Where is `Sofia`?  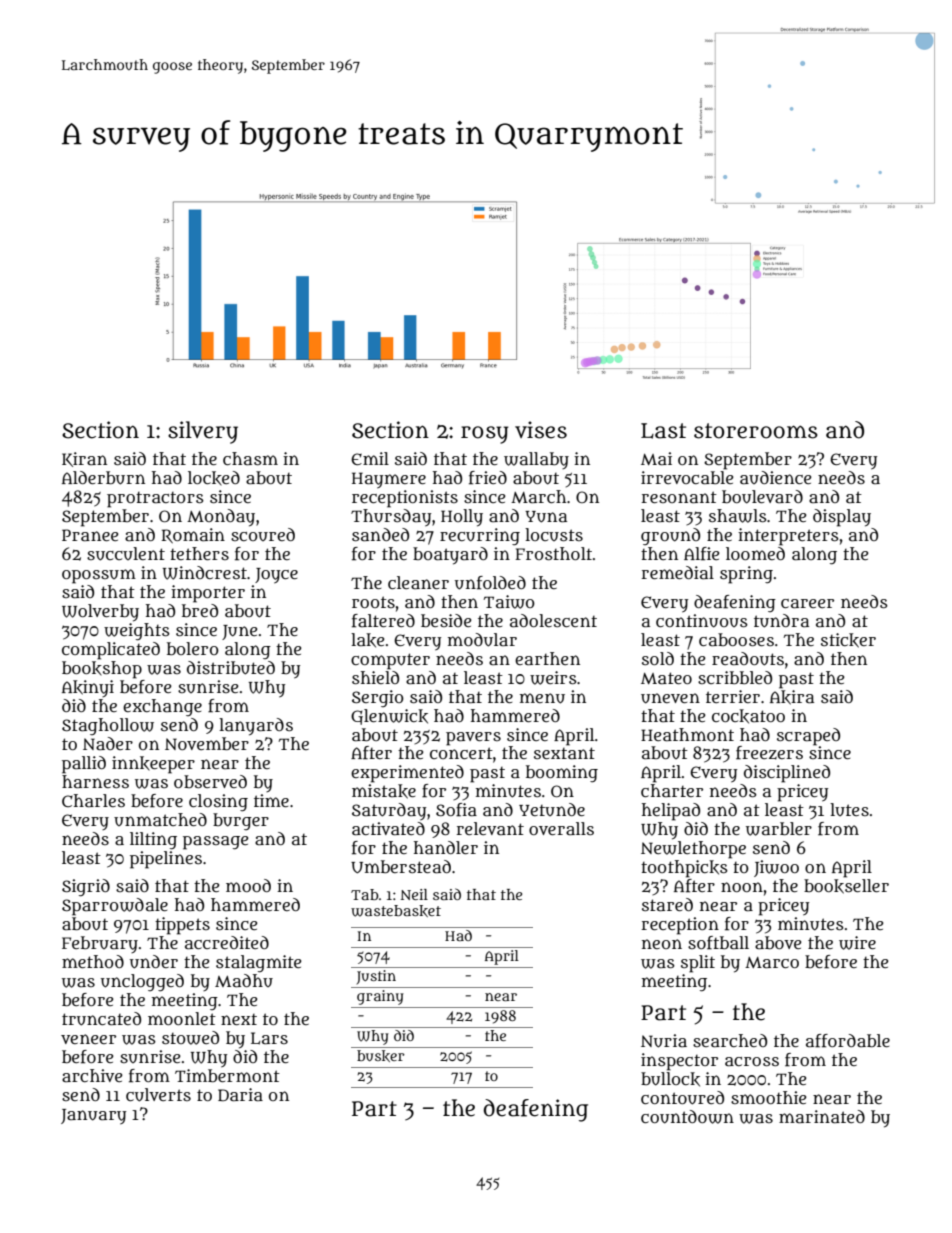
Sofia is located at coordinates (456, 810).
